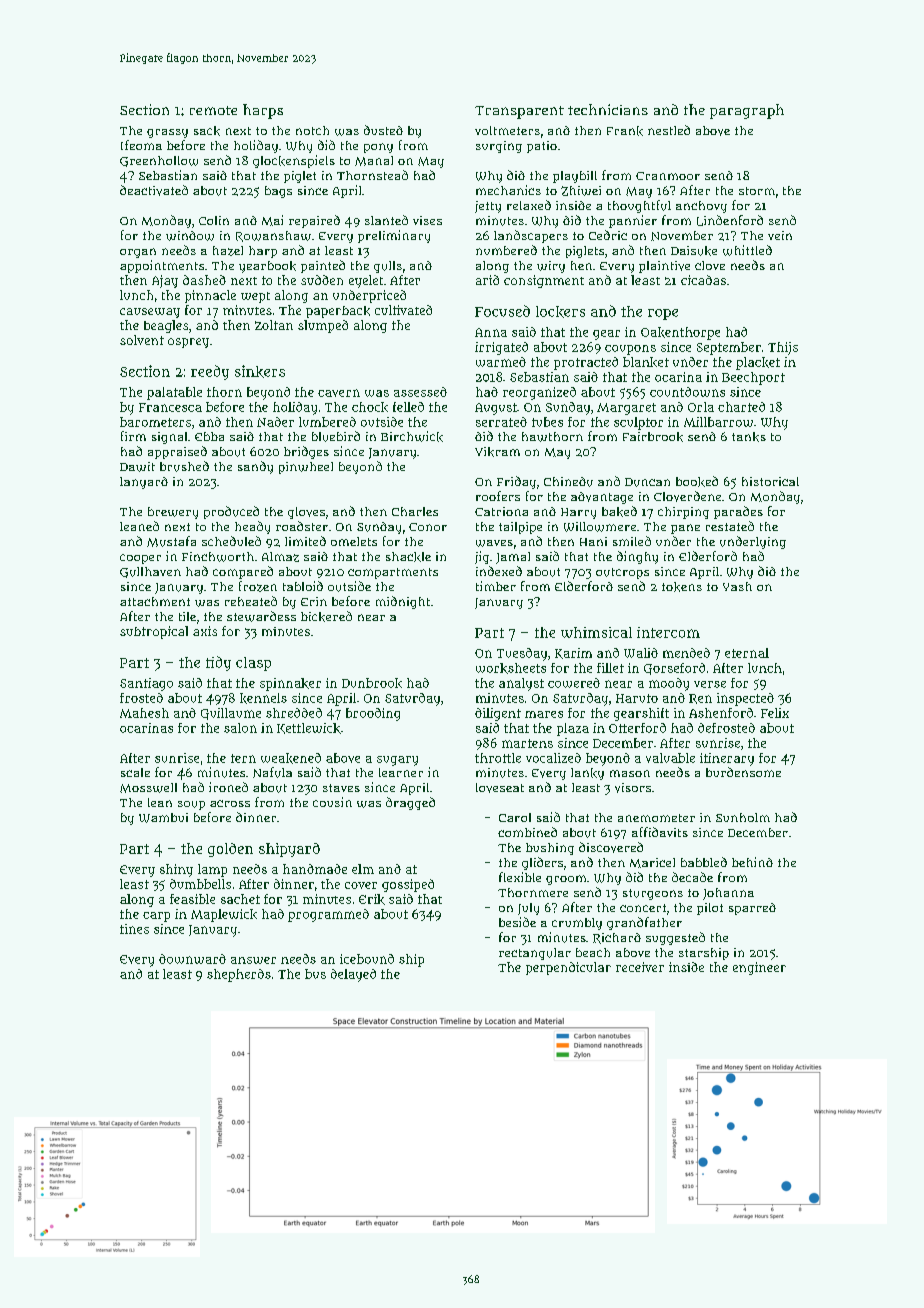 The image size is (924, 1308). Describe the element at coordinates (372, 683) in the screenshot. I see `Dunbrook` at that location.
